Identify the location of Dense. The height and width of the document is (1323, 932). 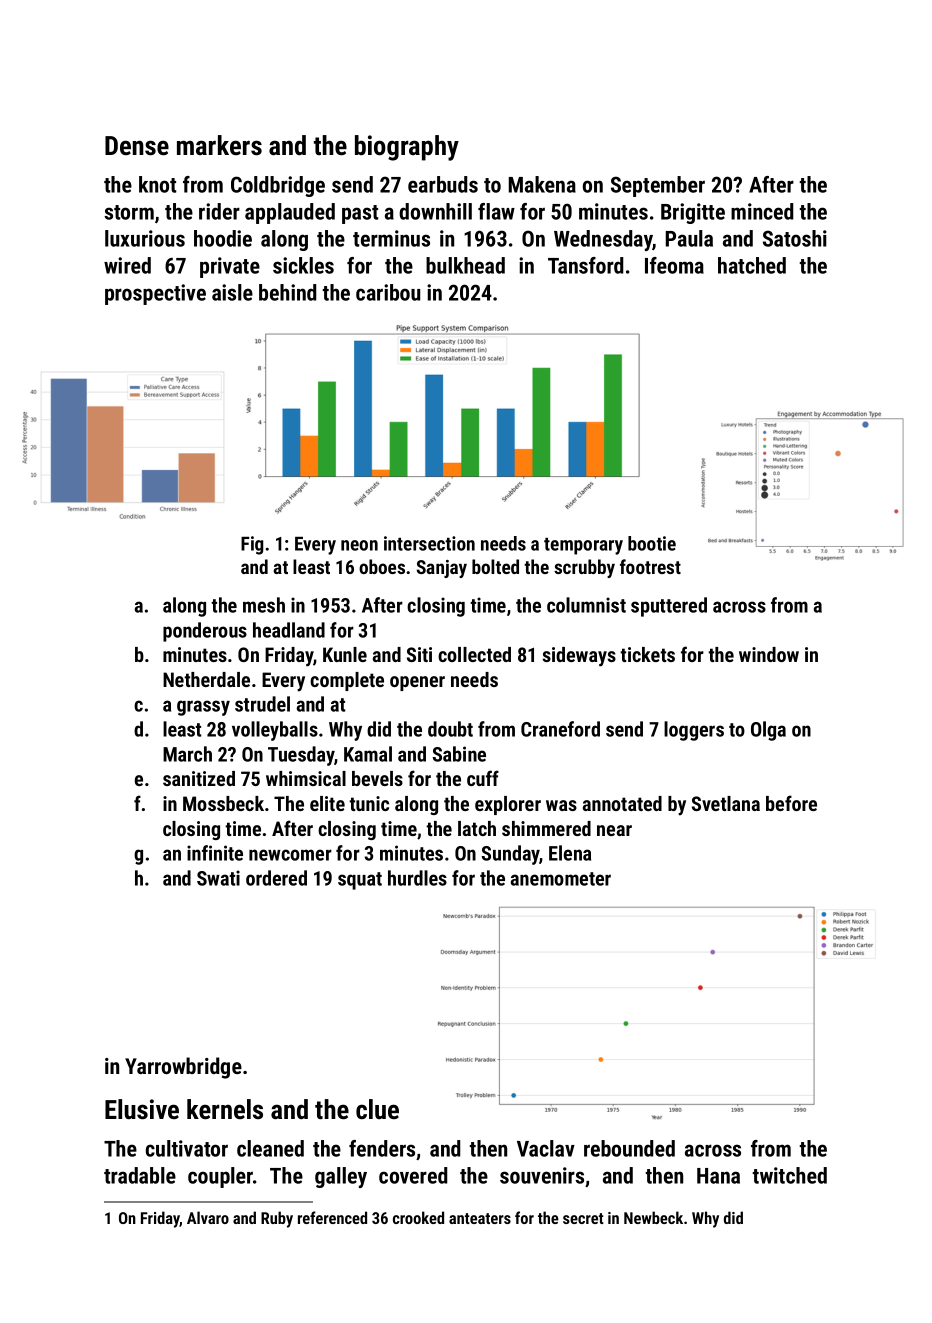
(137, 146).
